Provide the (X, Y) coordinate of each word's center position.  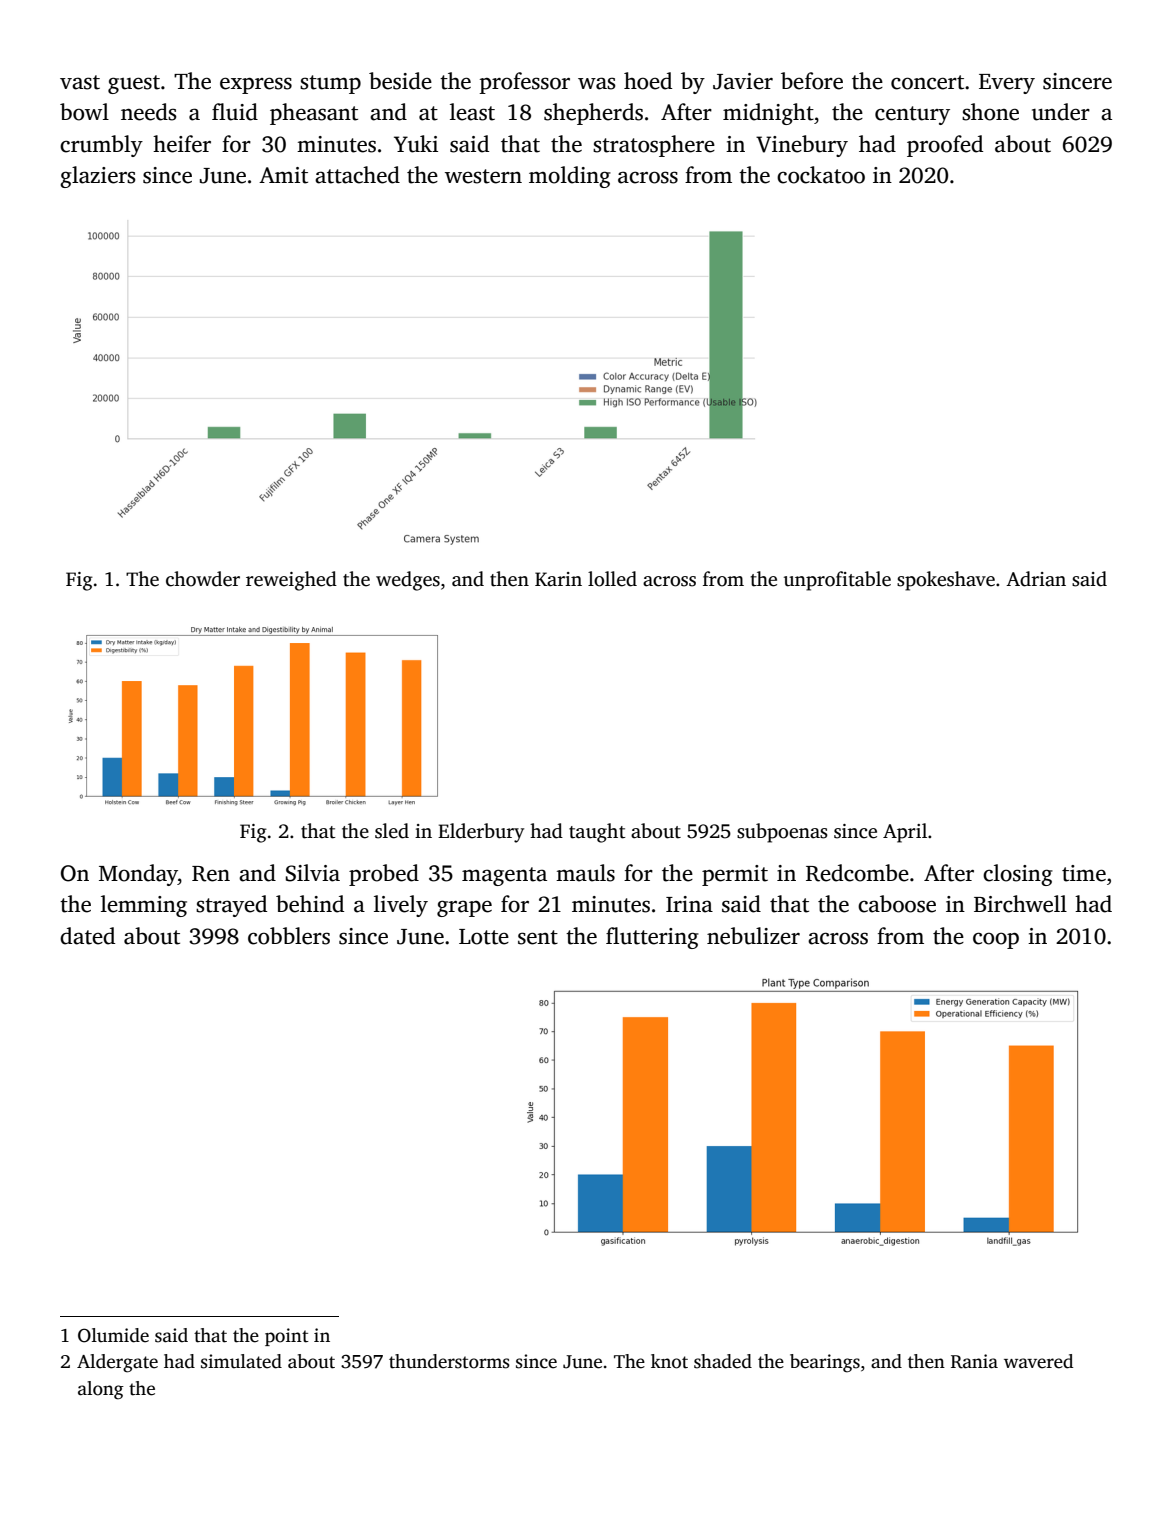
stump (330, 84)
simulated (241, 1361)
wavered (1038, 1361)
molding (570, 177)
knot (669, 1361)
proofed (945, 146)
